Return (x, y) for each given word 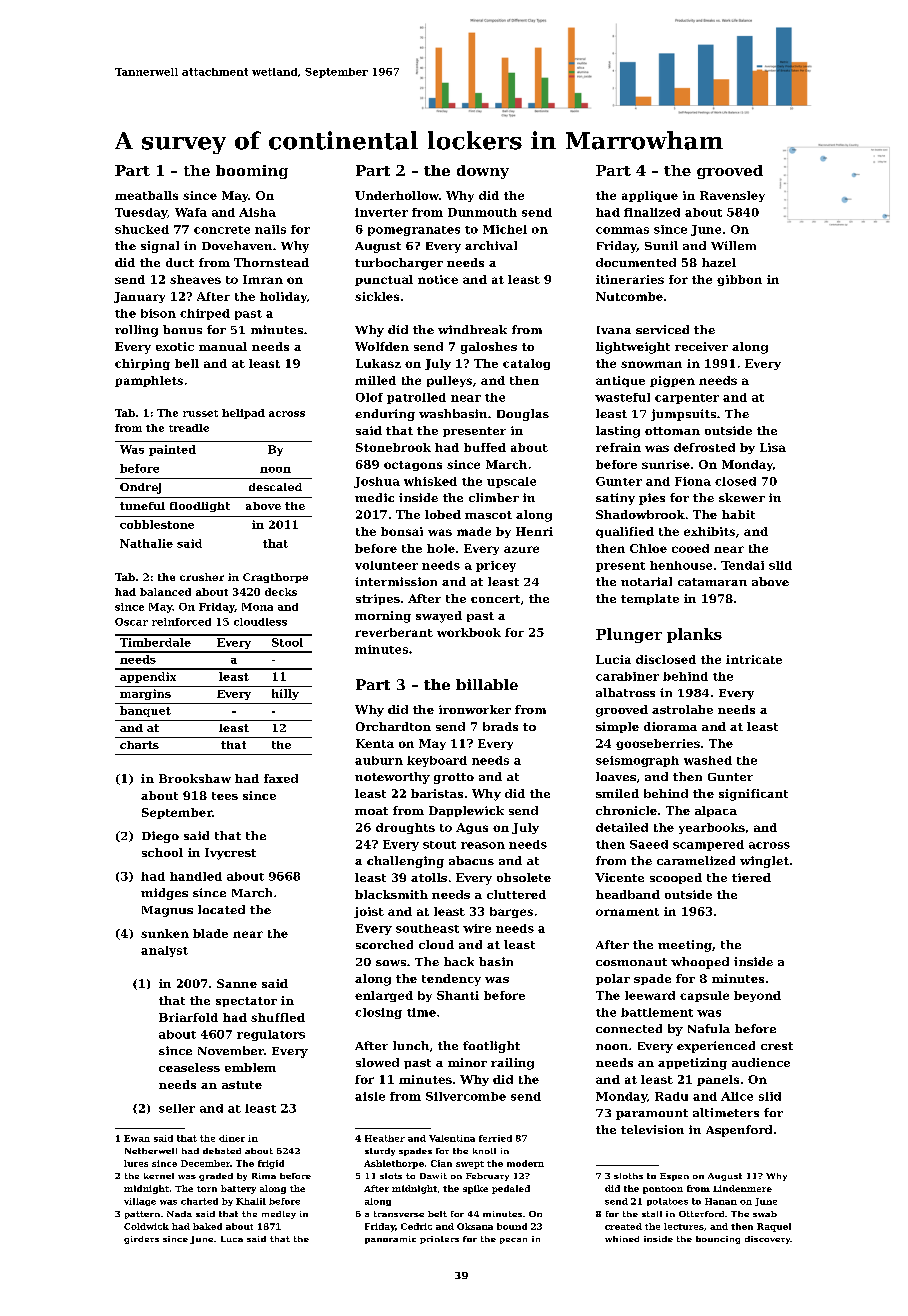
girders (141, 1240)
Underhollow (397, 195)
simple (617, 727)
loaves (616, 776)
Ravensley (732, 196)
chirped (205, 314)
